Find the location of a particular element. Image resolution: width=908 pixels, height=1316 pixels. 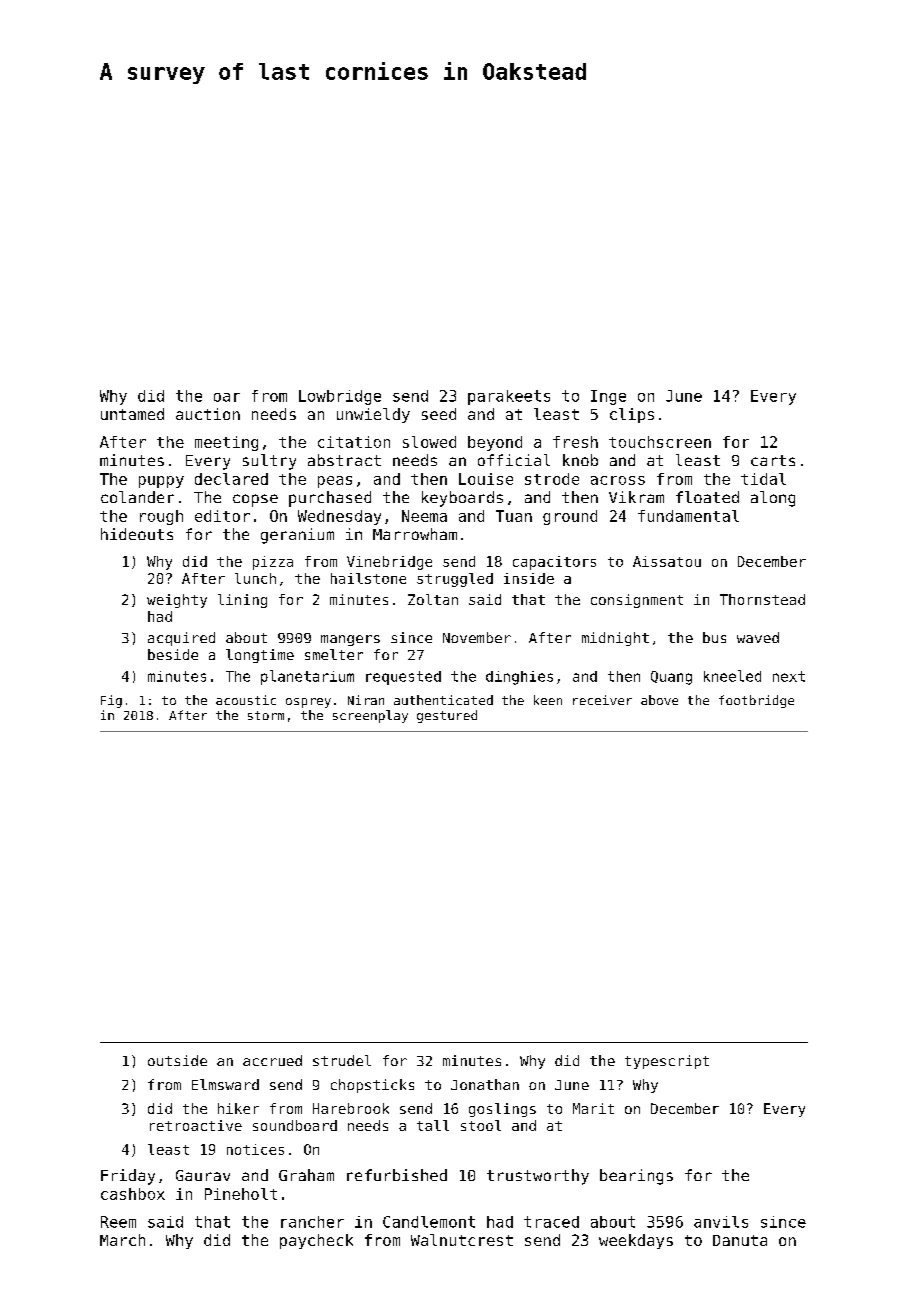

Inge is located at coordinates (608, 397).
